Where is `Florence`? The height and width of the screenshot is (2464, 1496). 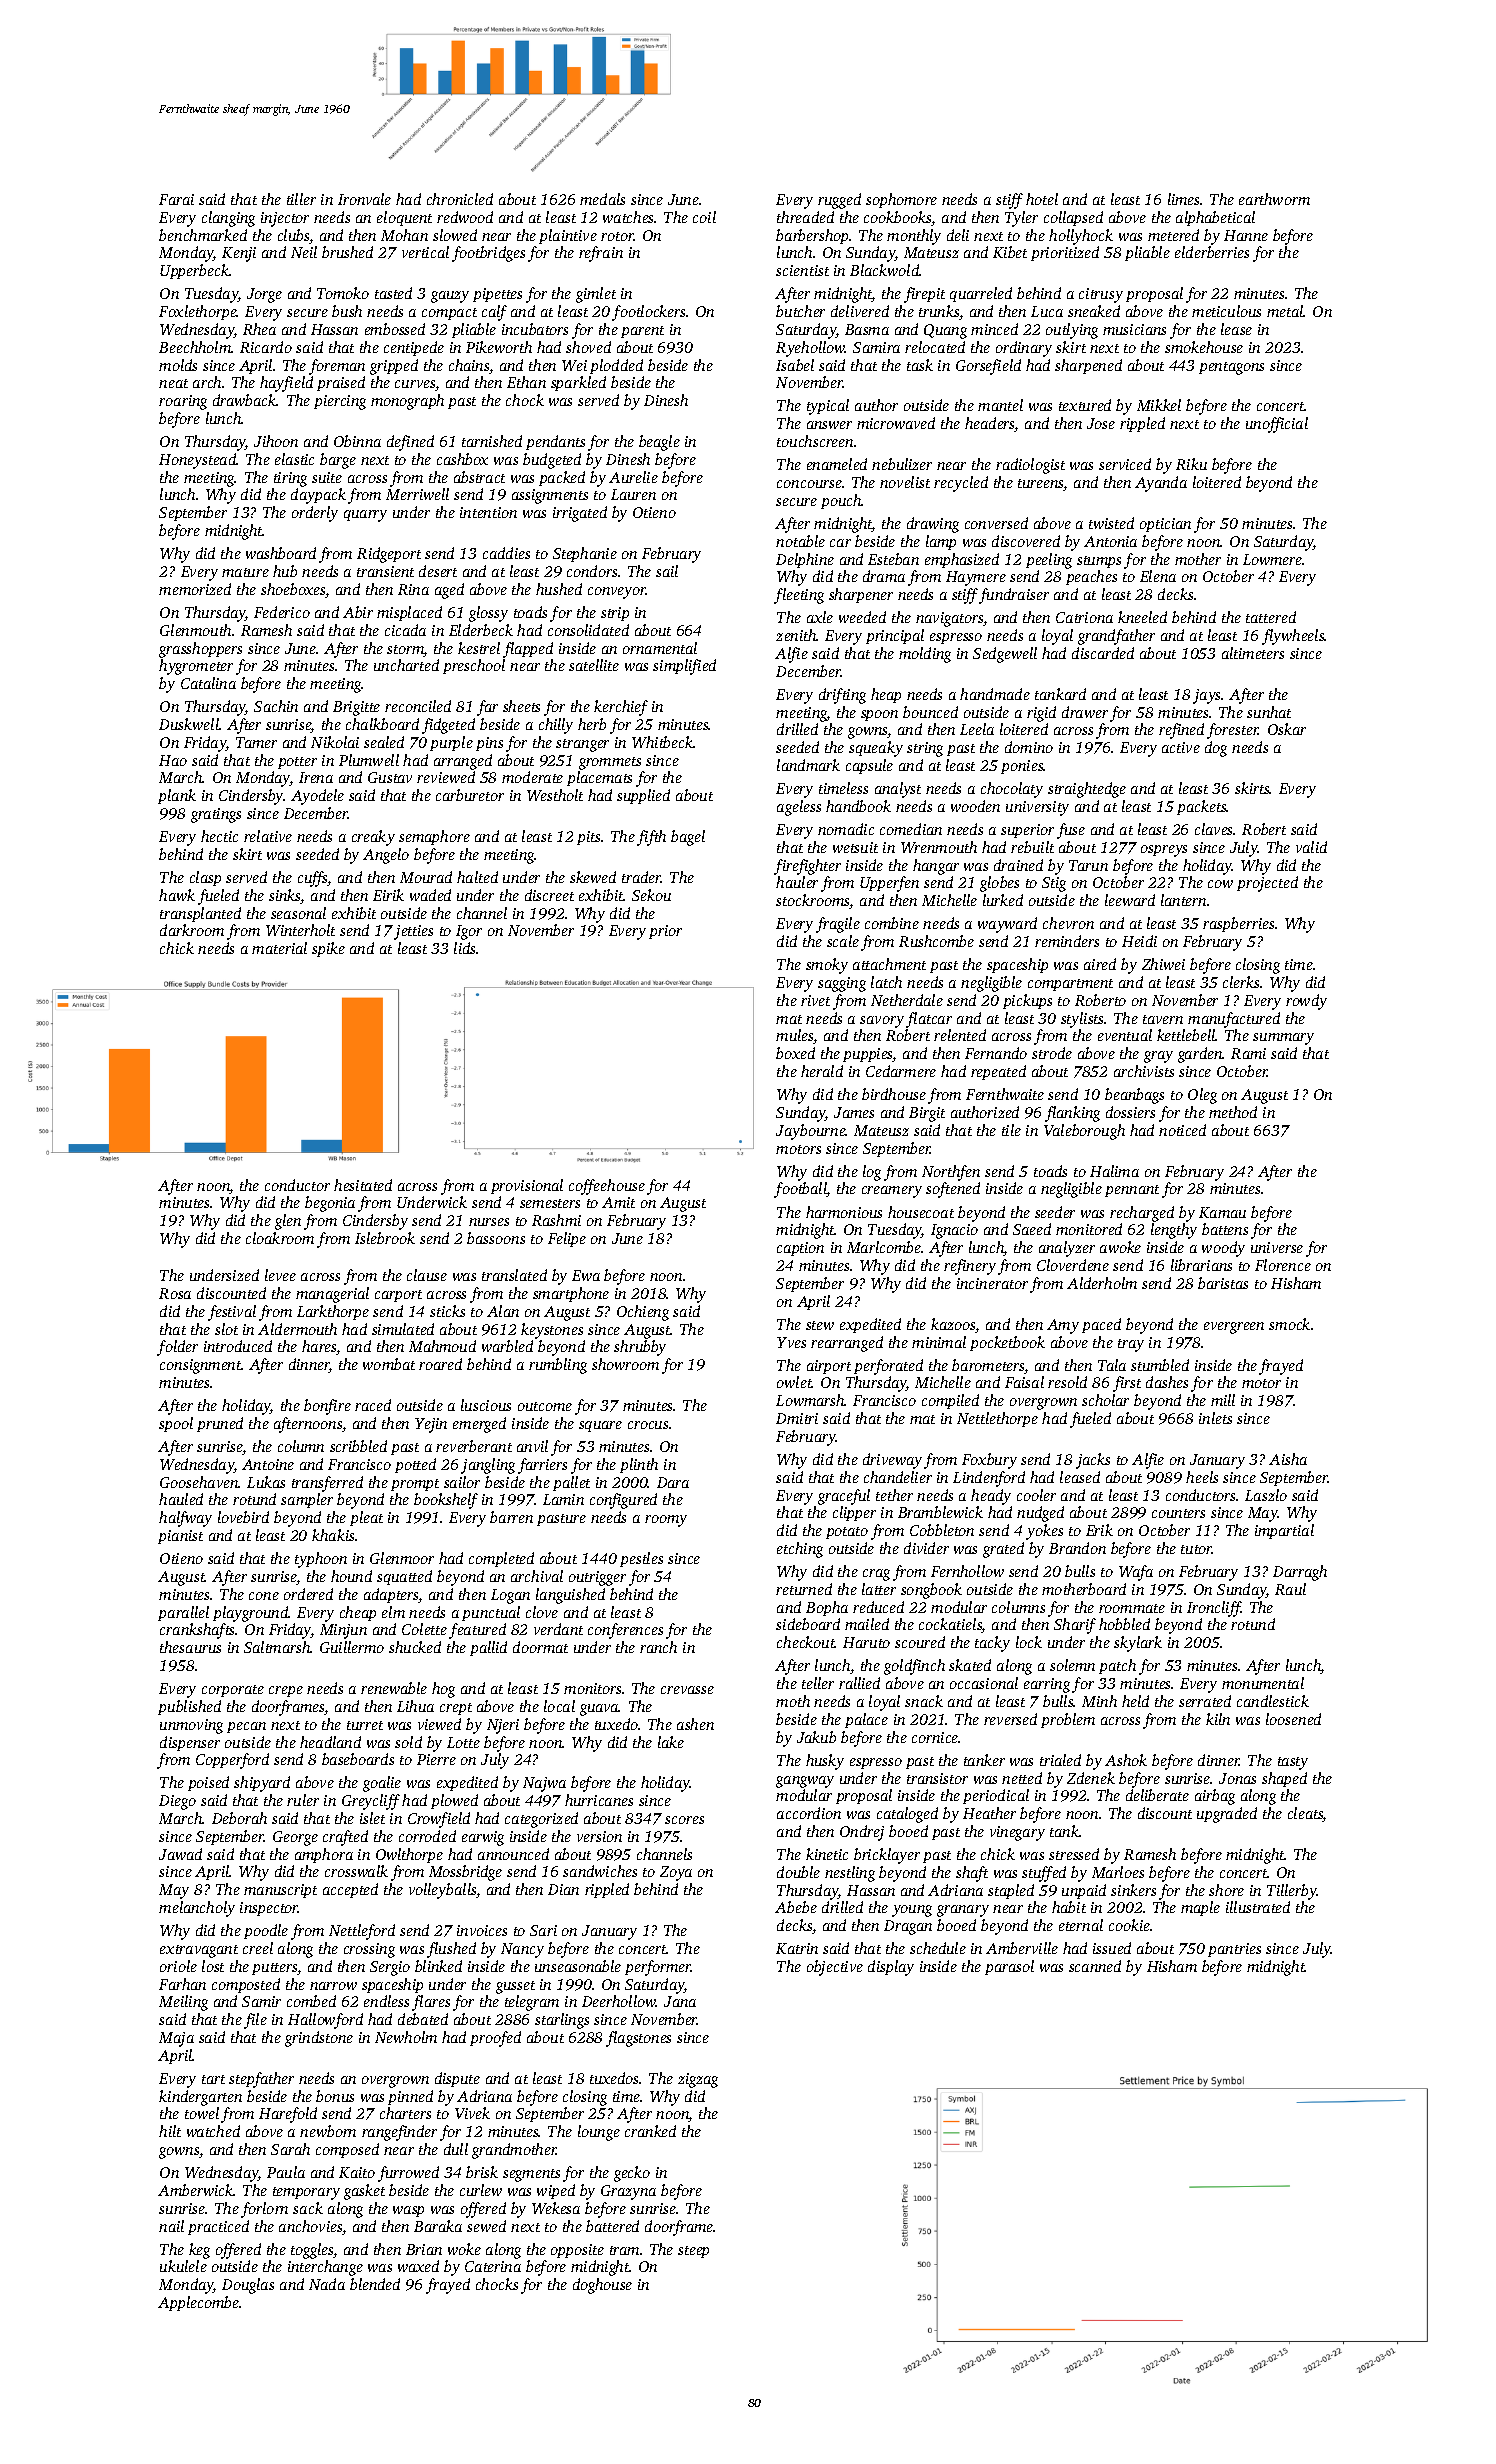
Florence is located at coordinates (1283, 1265).
